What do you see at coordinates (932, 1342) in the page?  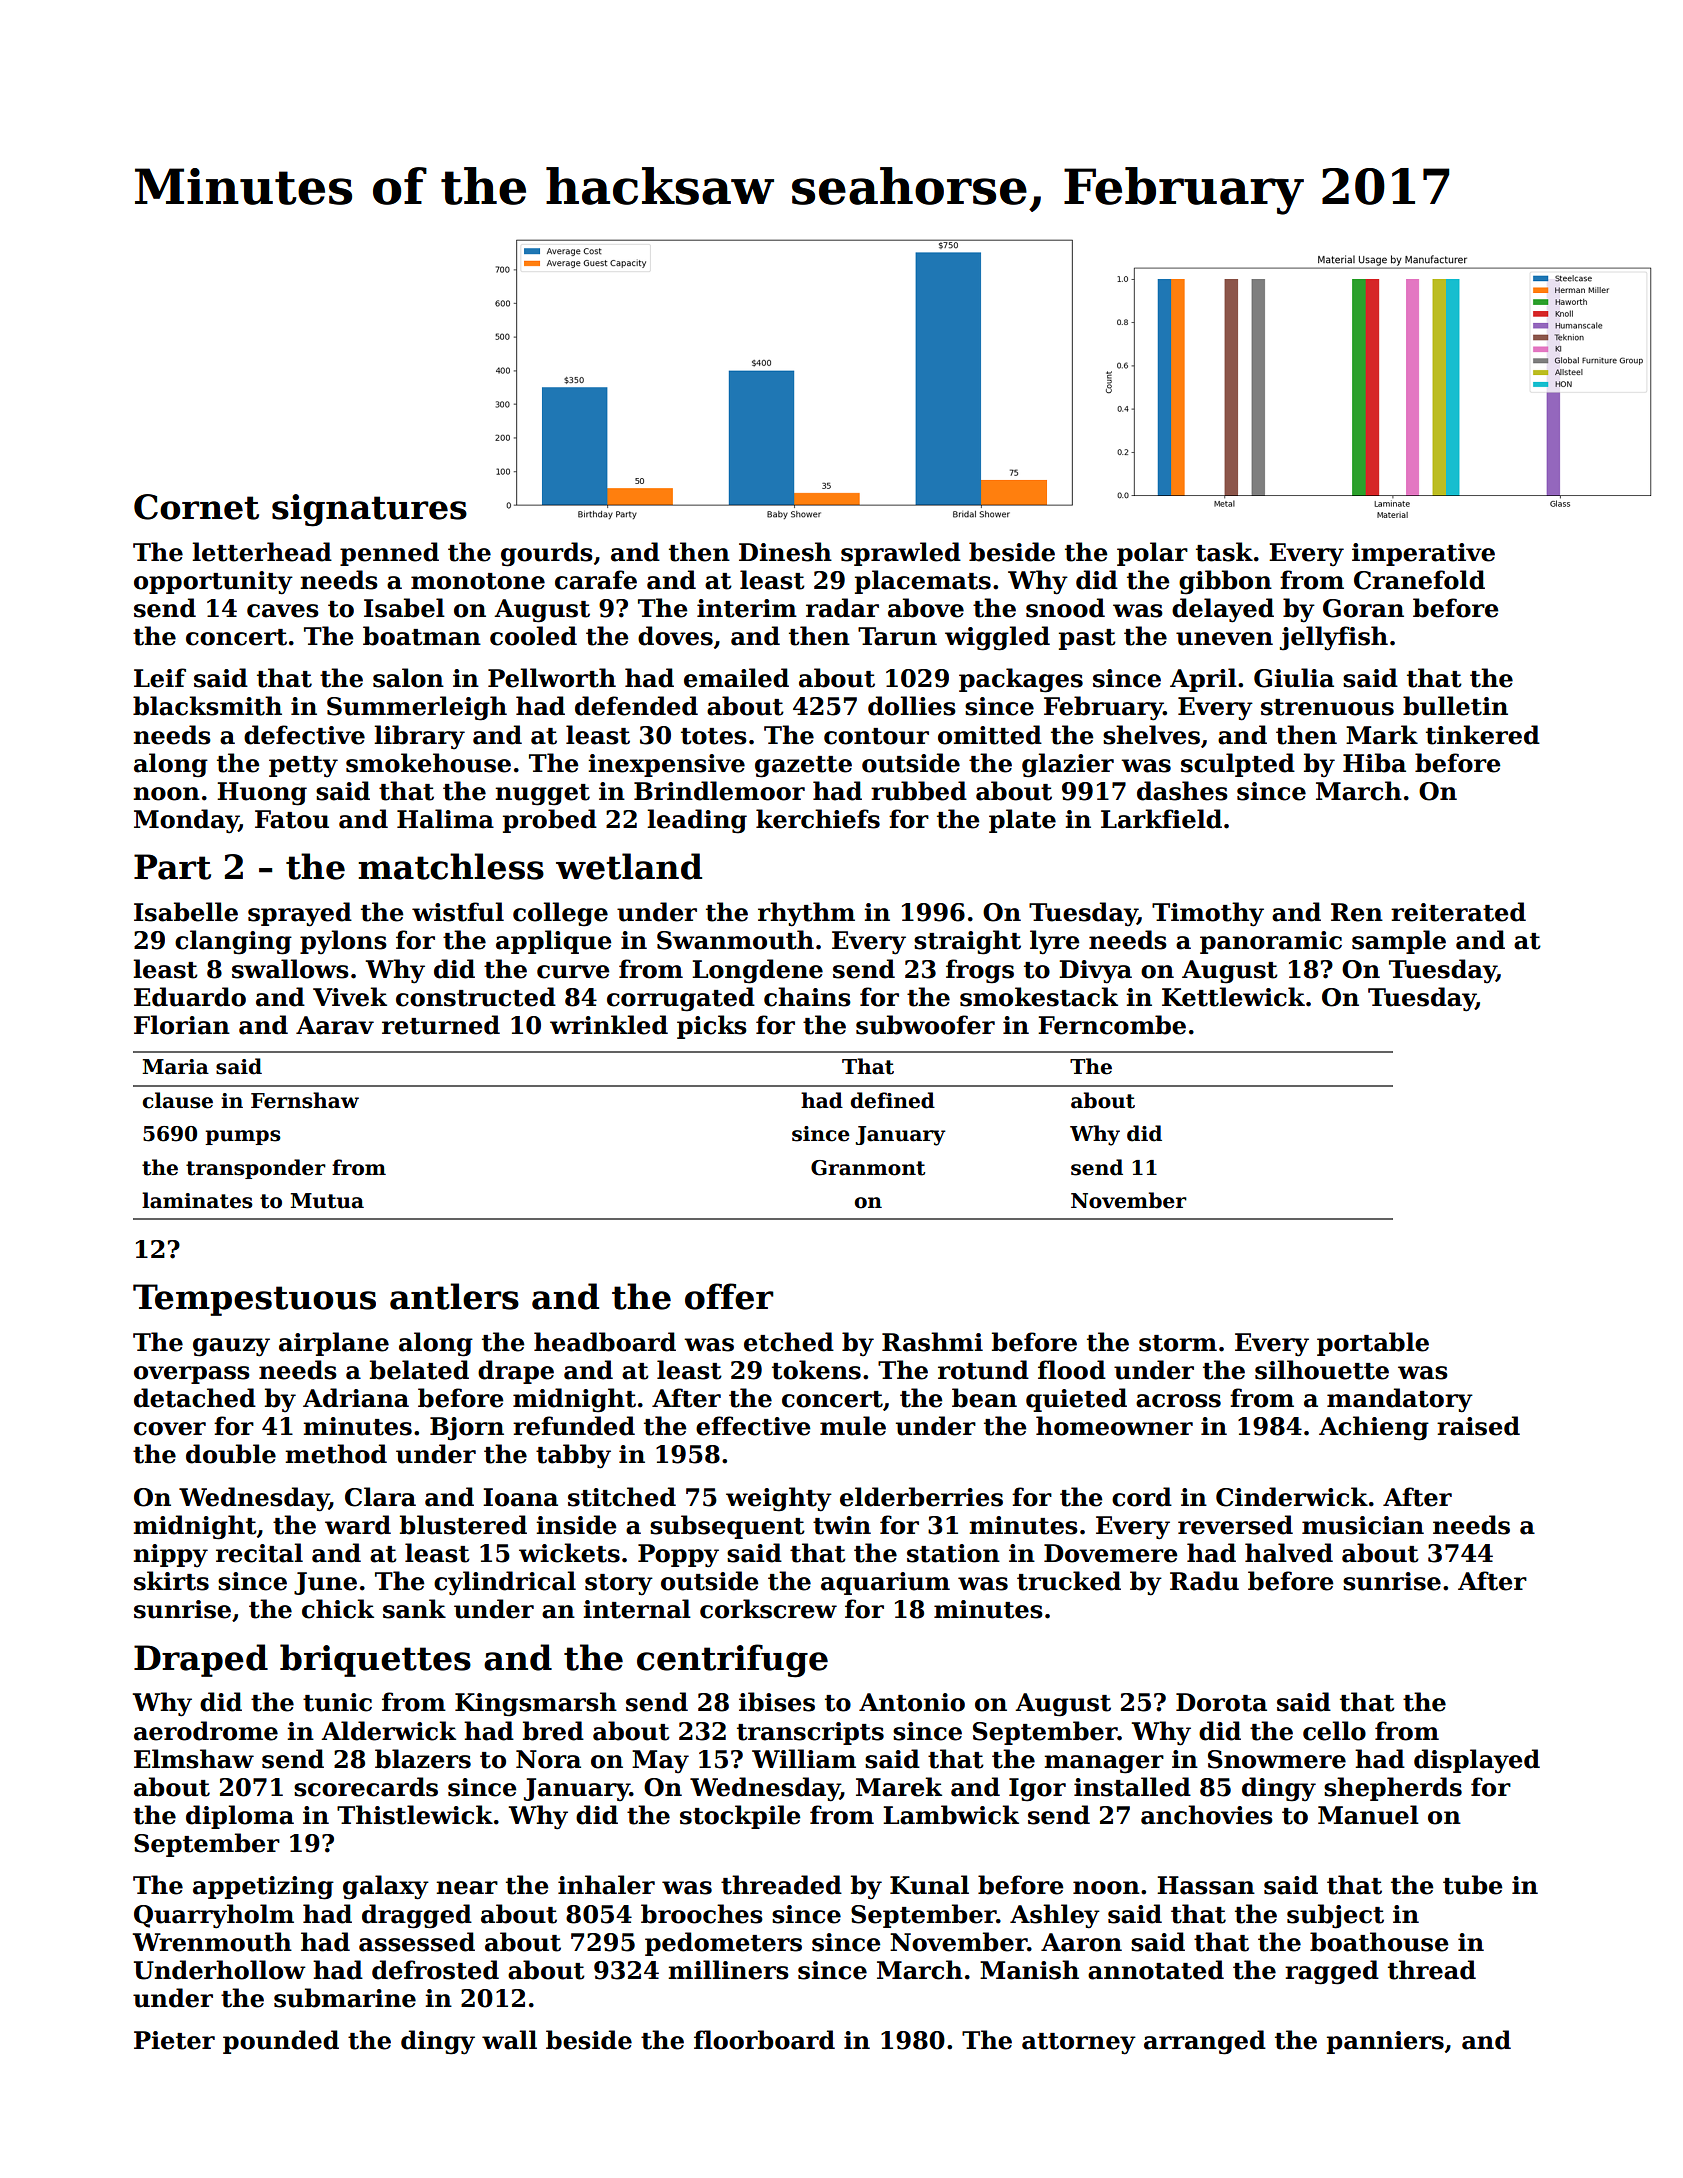 I see `Rashmi` at bounding box center [932, 1342].
